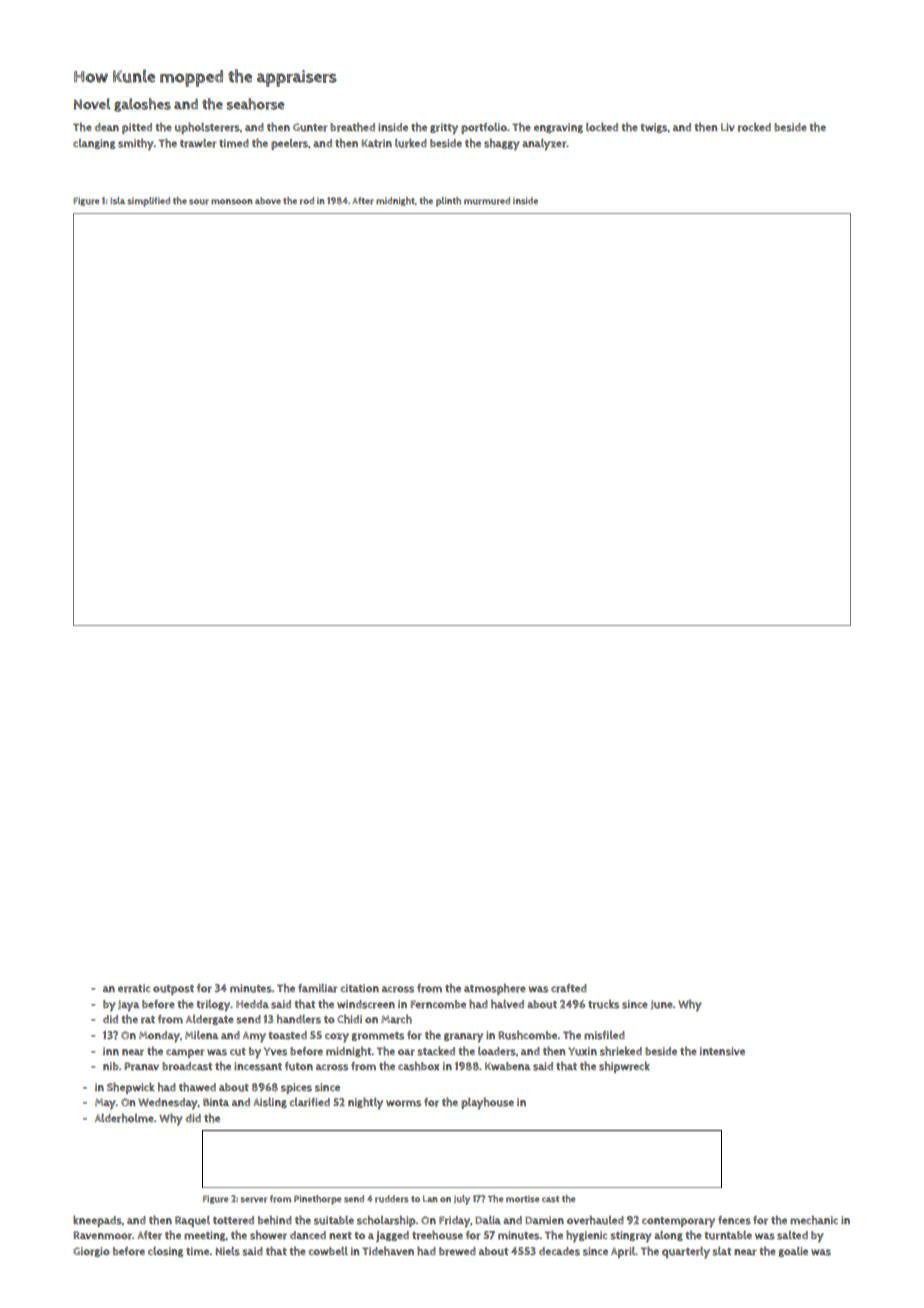 The width and height of the document is (924, 1308). I want to click on Jaya, so click(129, 1006).
